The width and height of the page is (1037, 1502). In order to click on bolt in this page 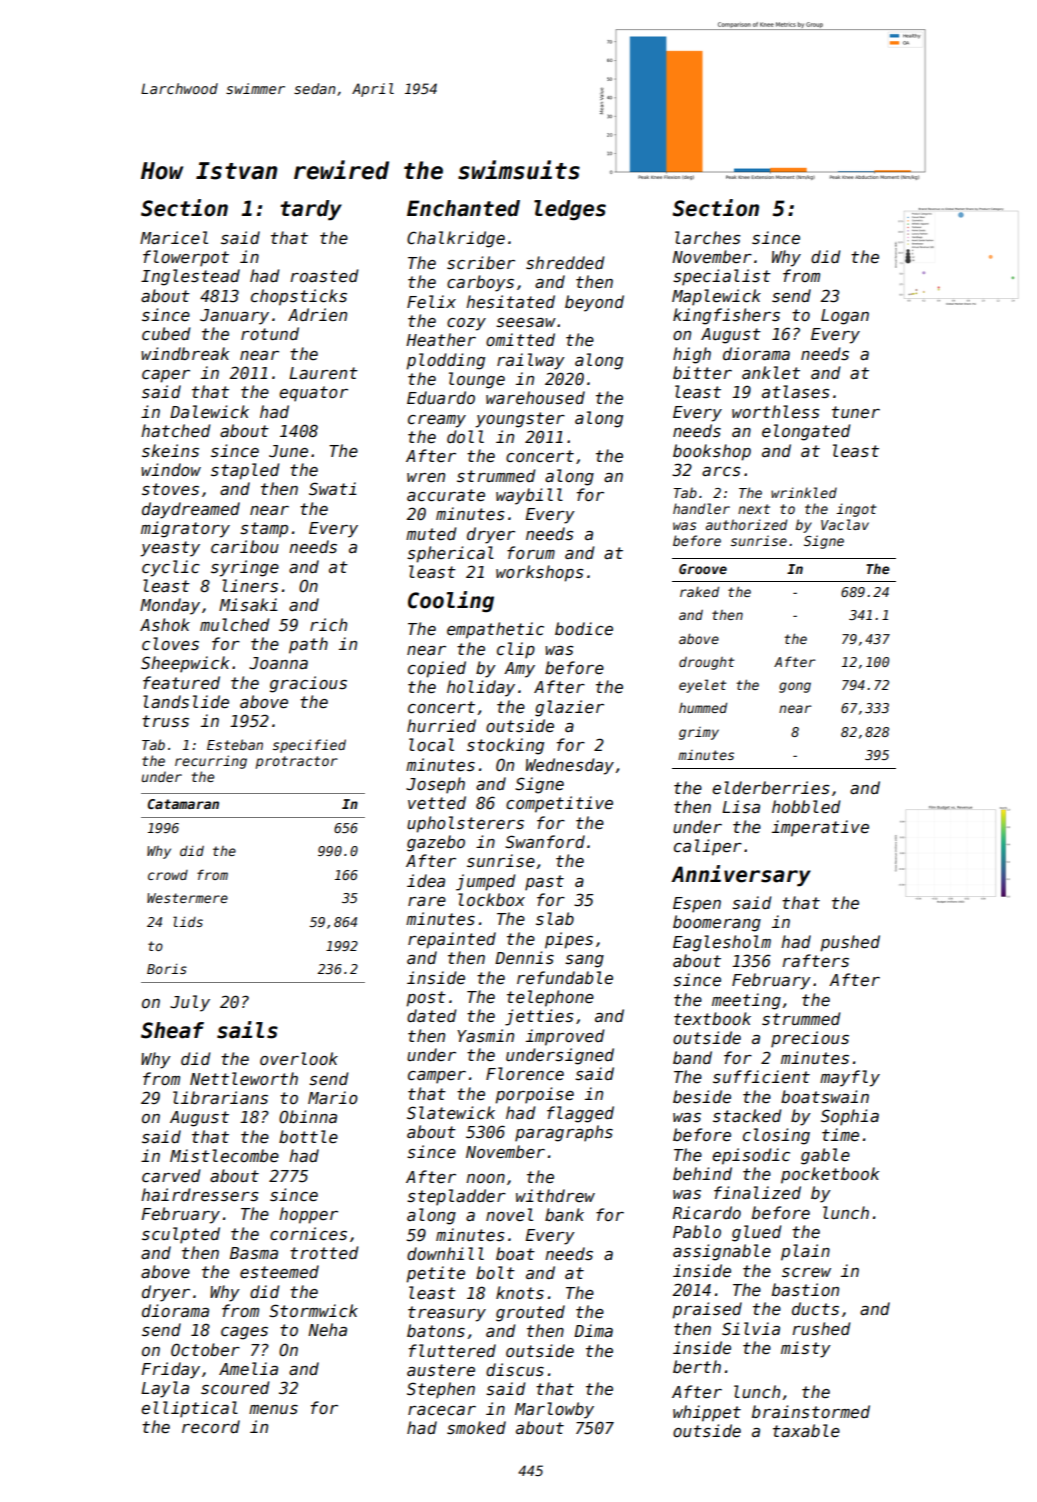, I will do `click(495, 1272)`.
